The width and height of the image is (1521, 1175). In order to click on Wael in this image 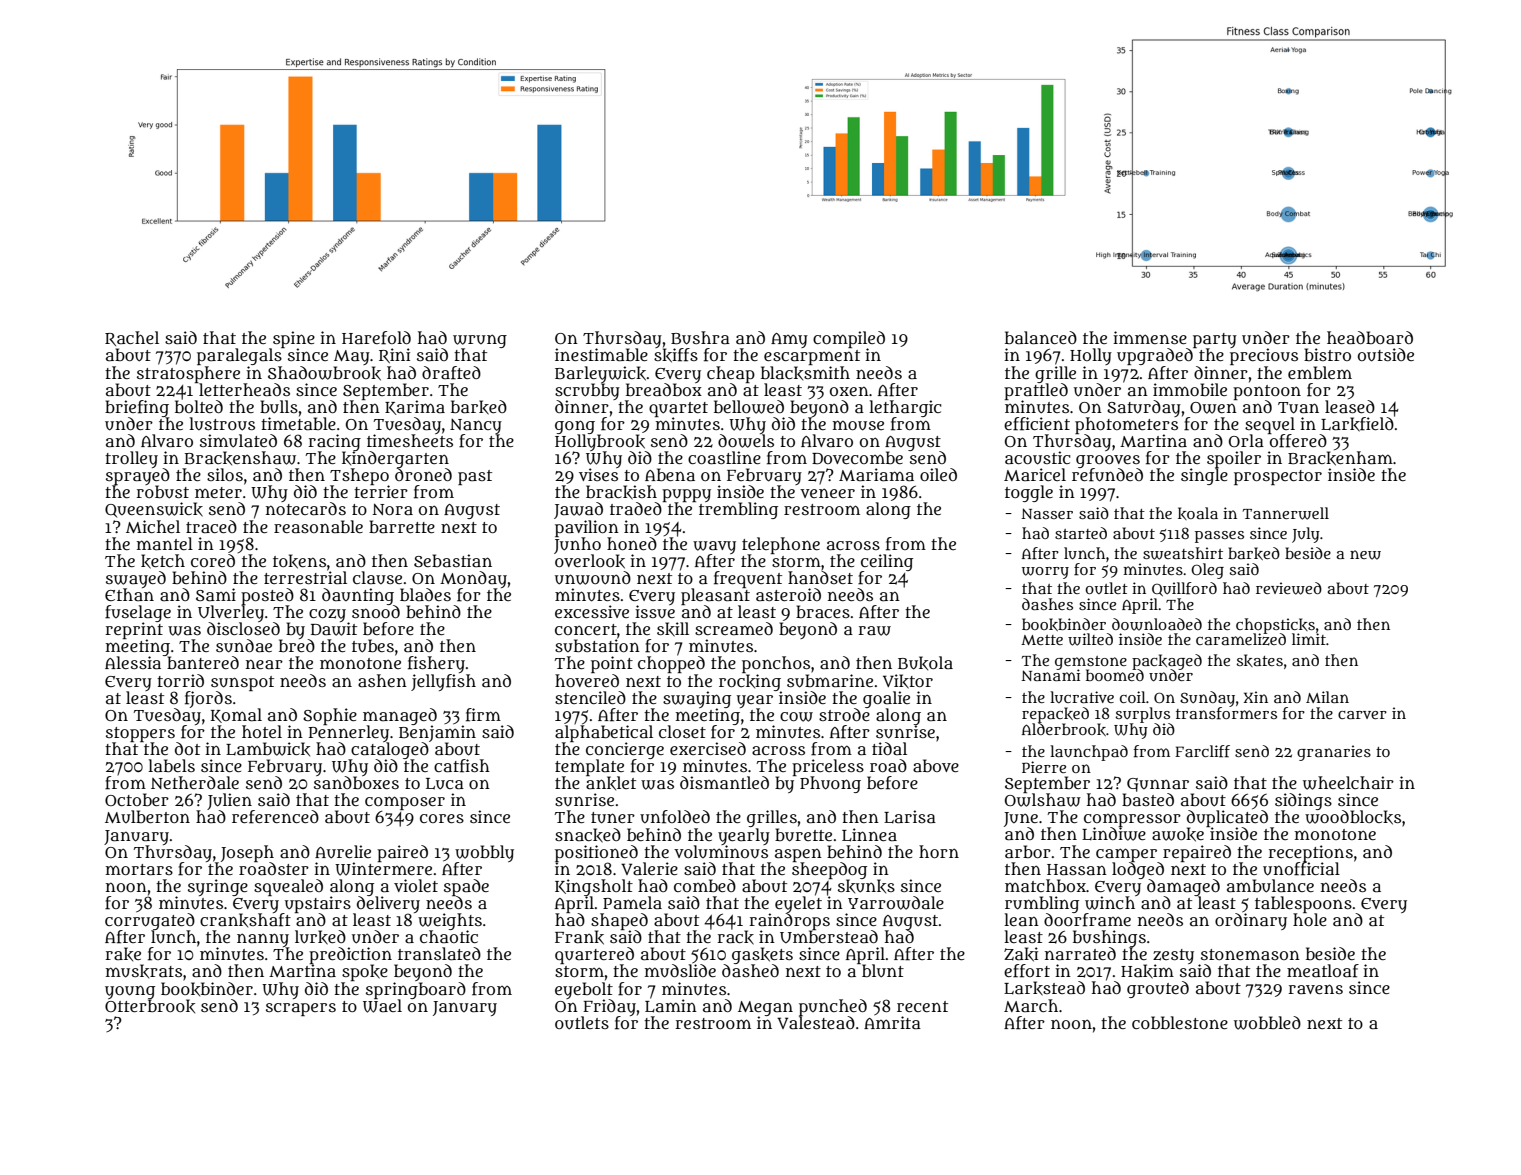, I will do `click(382, 1006)`.
